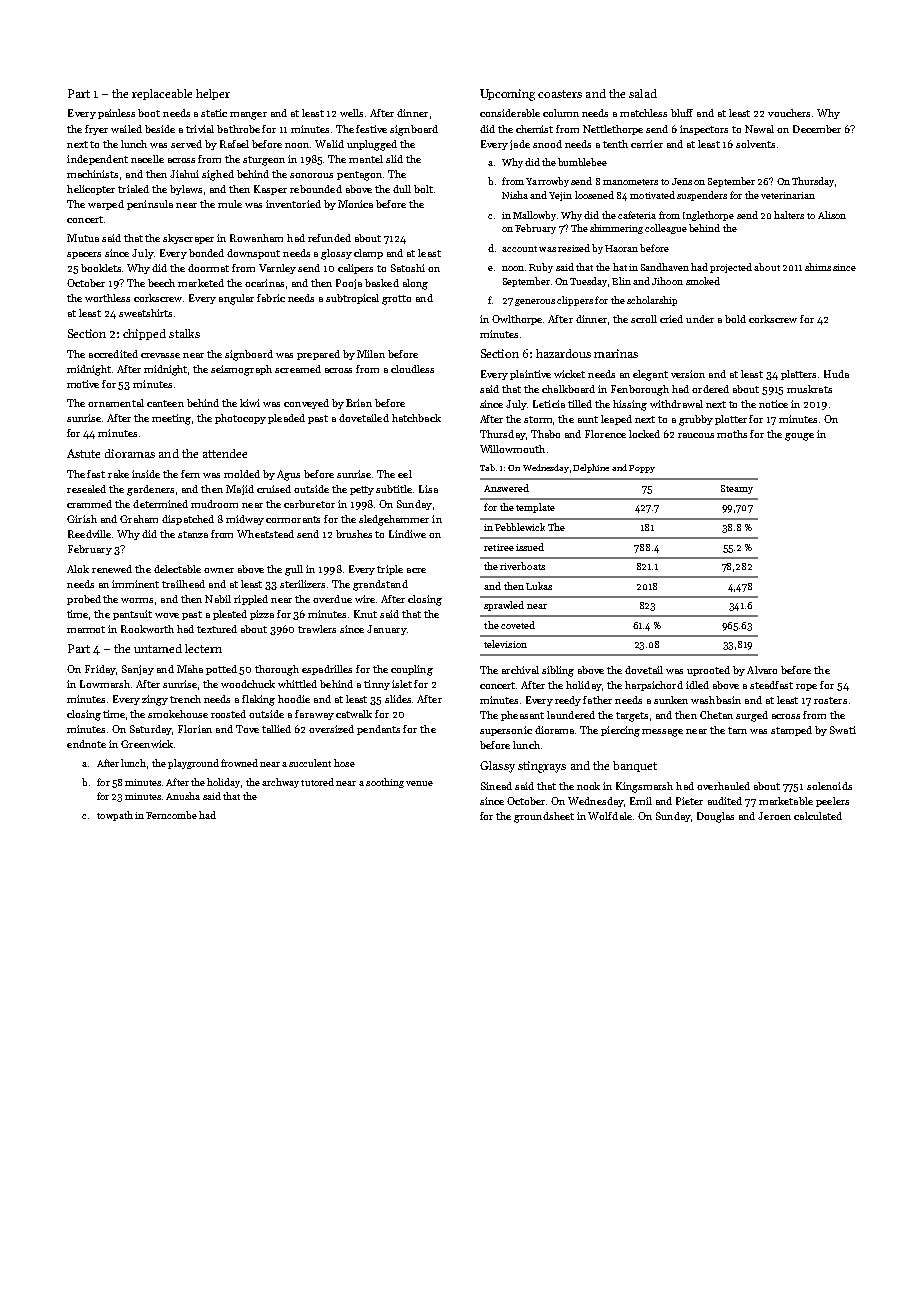 The height and width of the document is (1308, 924). What do you see at coordinates (183, 796) in the document?
I see `Anusha` at bounding box center [183, 796].
